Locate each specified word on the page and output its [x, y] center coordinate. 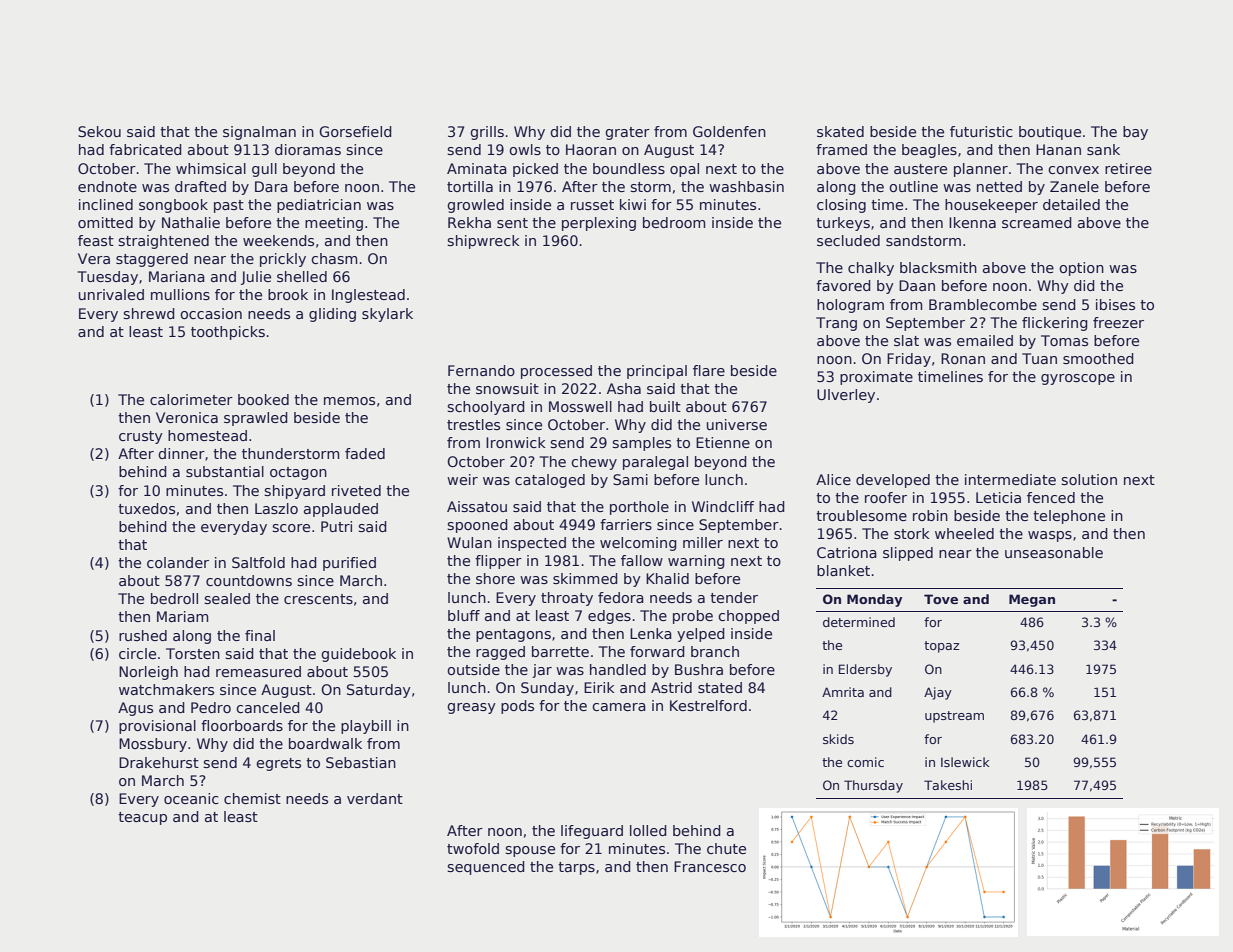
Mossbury [153, 745]
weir [462, 479]
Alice [833, 479]
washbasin [746, 186]
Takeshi [948, 785]
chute [726, 848]
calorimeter [191, 399]
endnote [107, 186]
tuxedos [146, 508]
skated [840, 131]
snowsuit [507, 388]
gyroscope [1078, 379]
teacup [142, 818]
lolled [648, 830]
